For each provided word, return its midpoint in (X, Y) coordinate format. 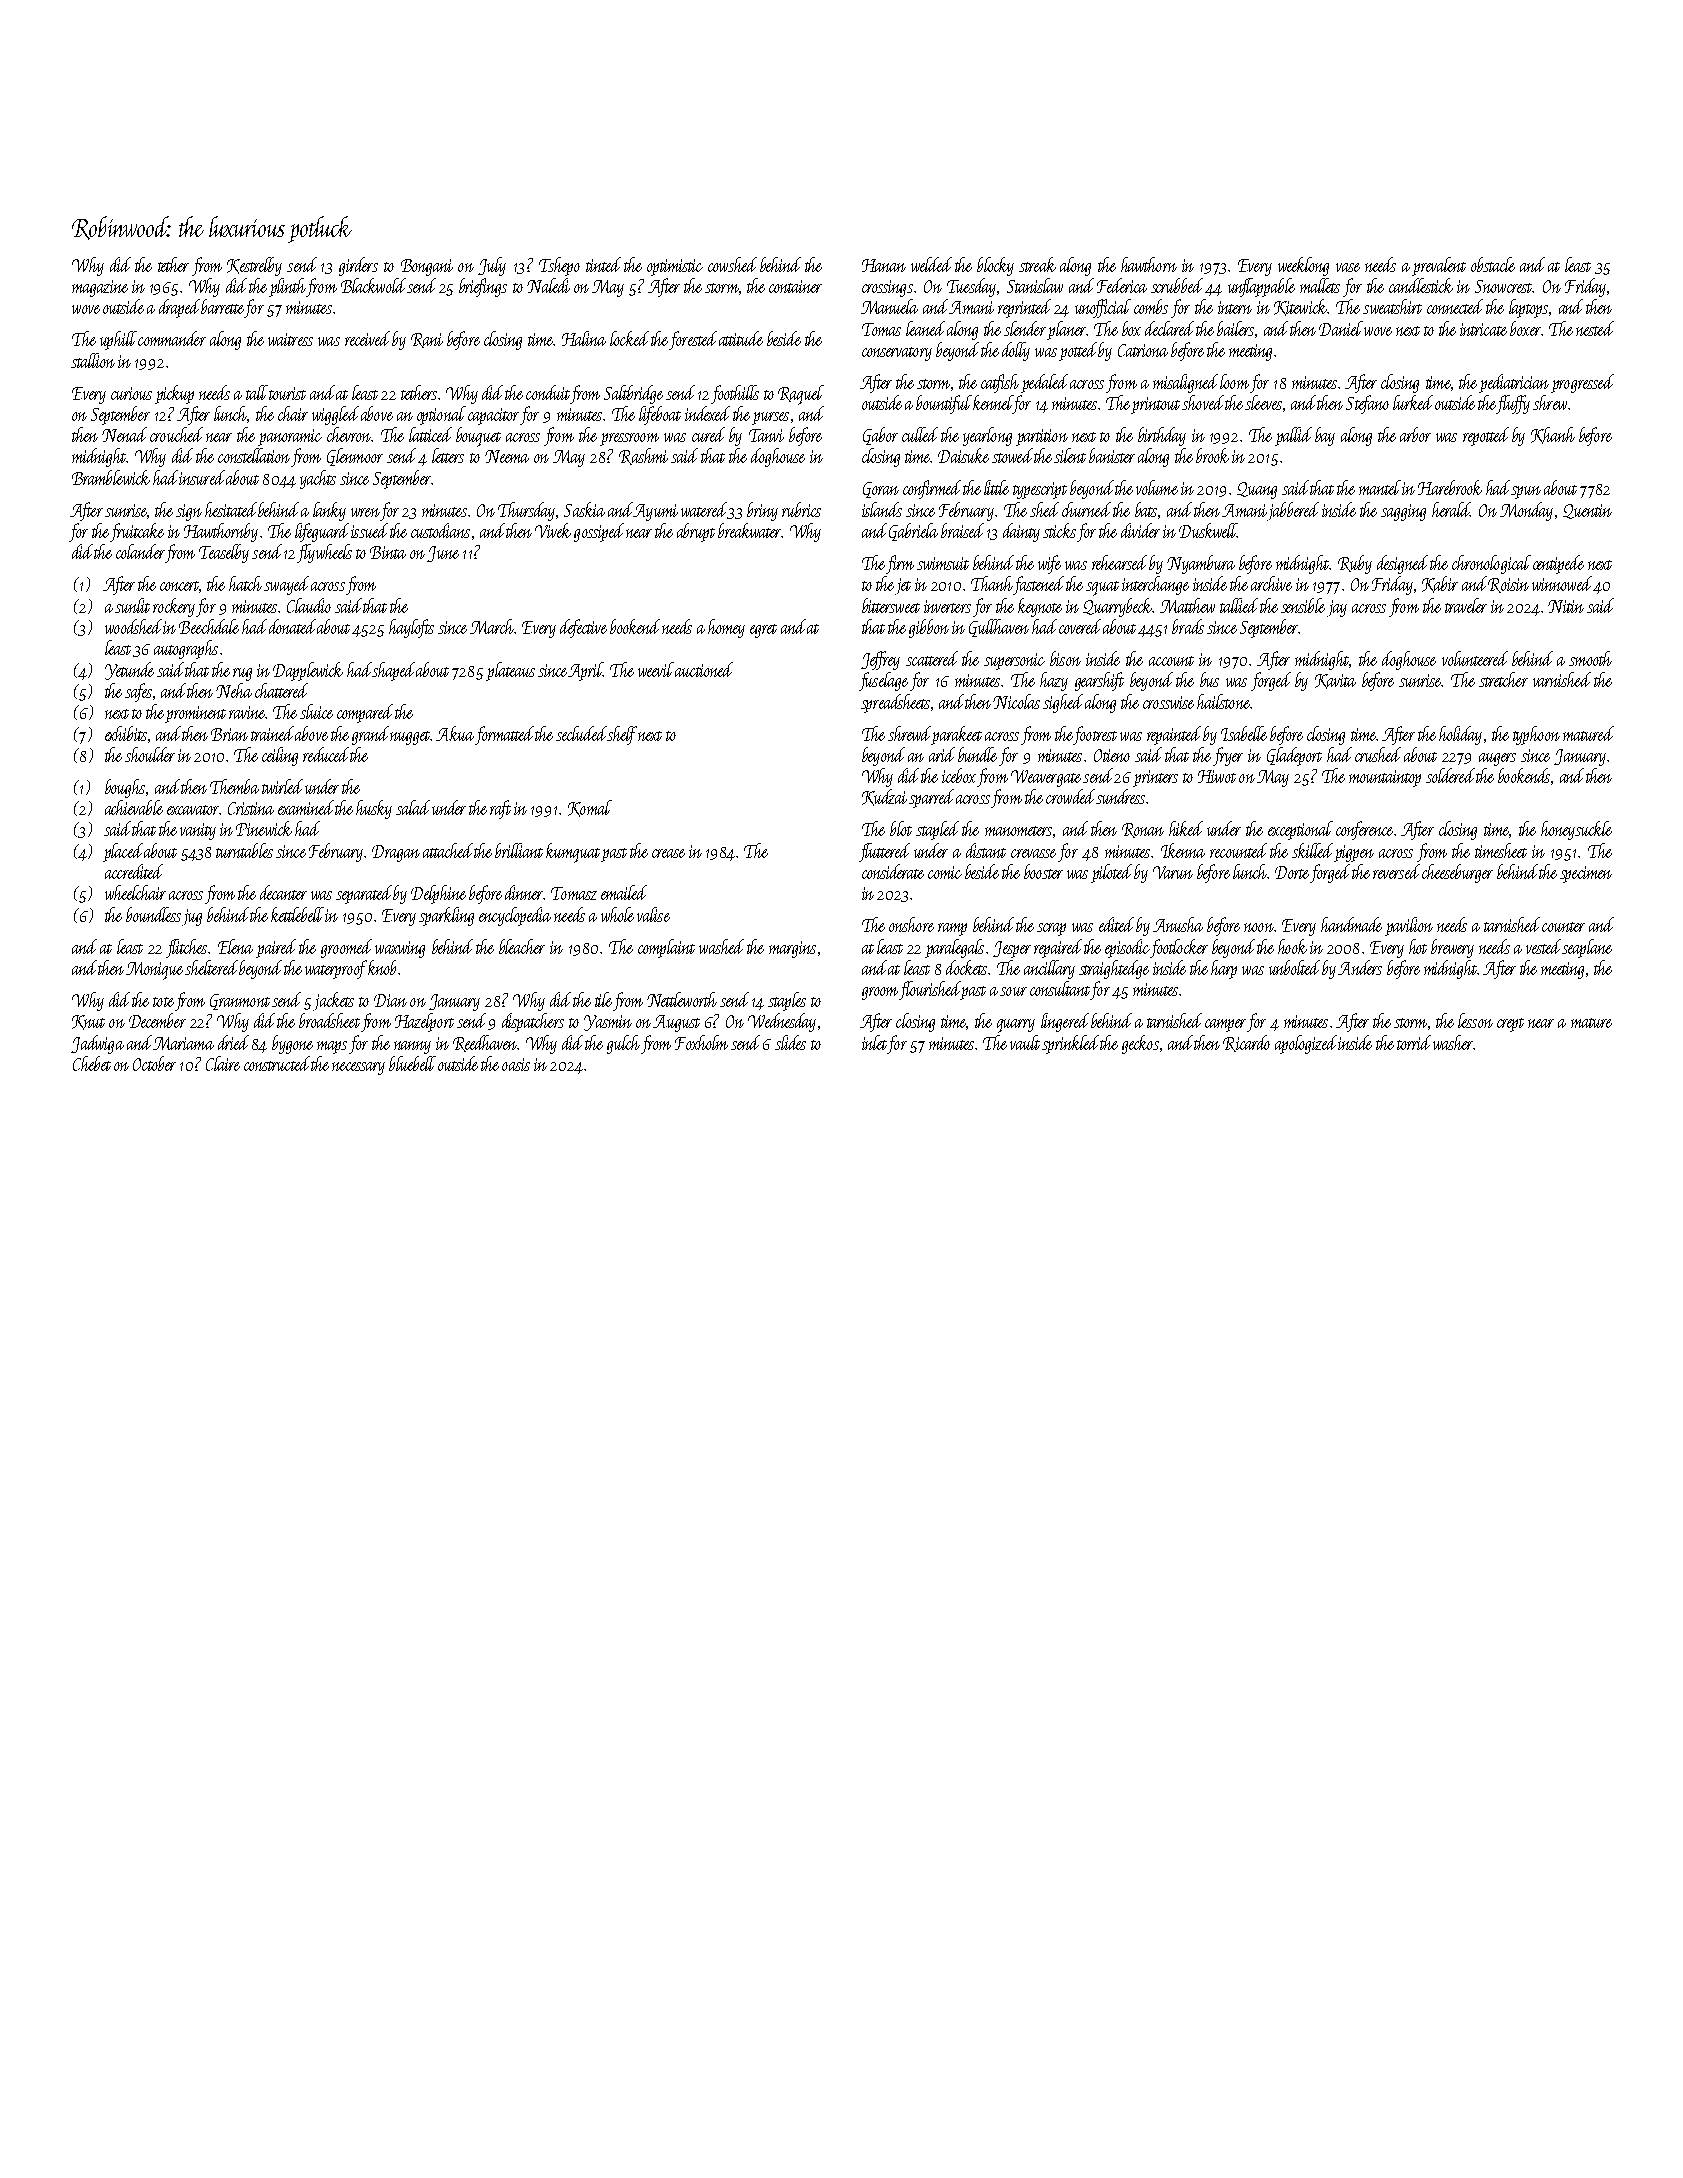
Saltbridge (633, 394)
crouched (176, 434)
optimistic (675, 267)
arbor (1415, 434)
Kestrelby (254, 266)
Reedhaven (485, 1043)
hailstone (1223, 701)
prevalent (1439, 266)
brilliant (519, 850)
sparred (931, 798)
